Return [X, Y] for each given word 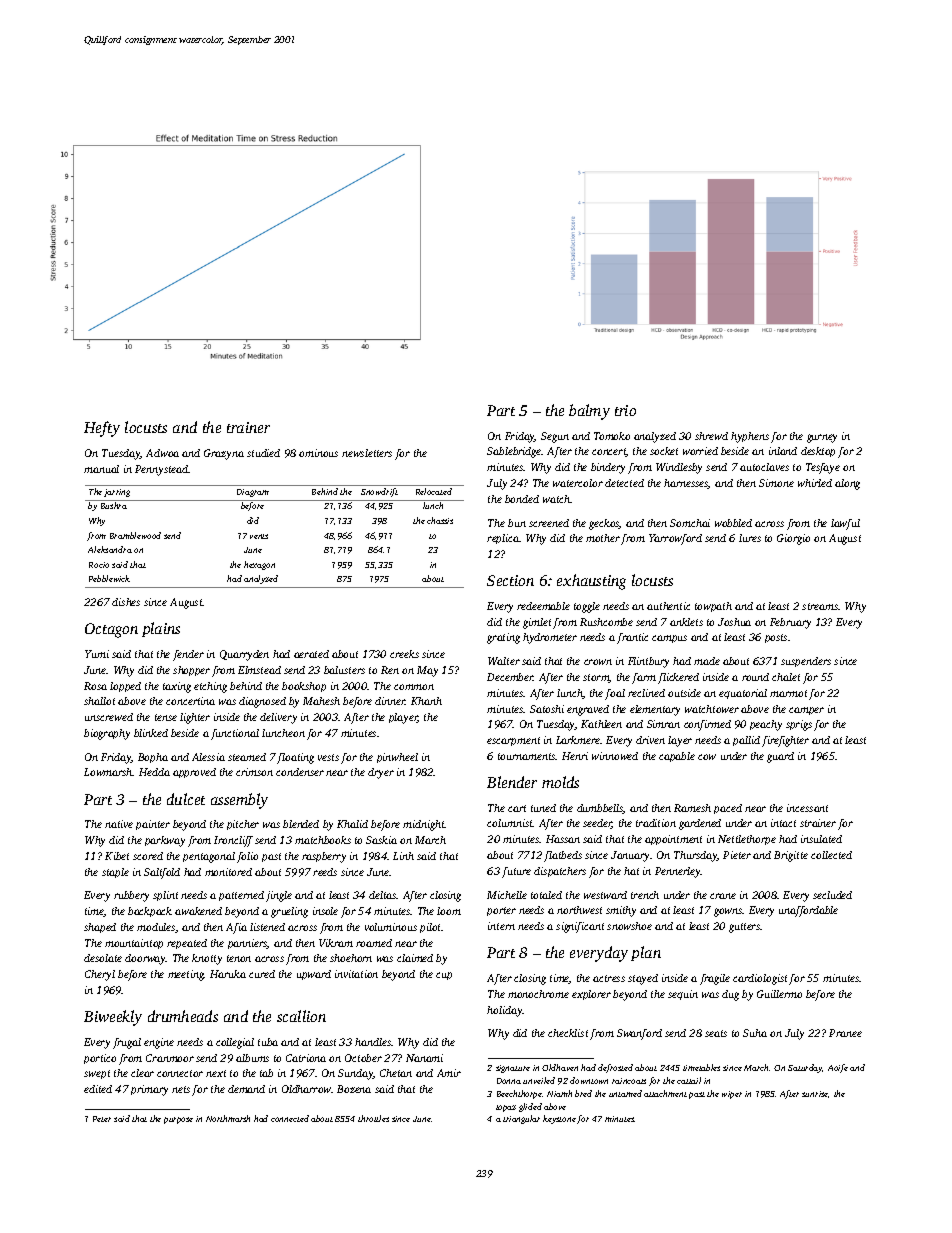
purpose [178, 1120]
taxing [177, 687]
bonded [522, 499]
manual [101, 469]
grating [503, 638]
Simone [776, 483]
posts [776, 638]
